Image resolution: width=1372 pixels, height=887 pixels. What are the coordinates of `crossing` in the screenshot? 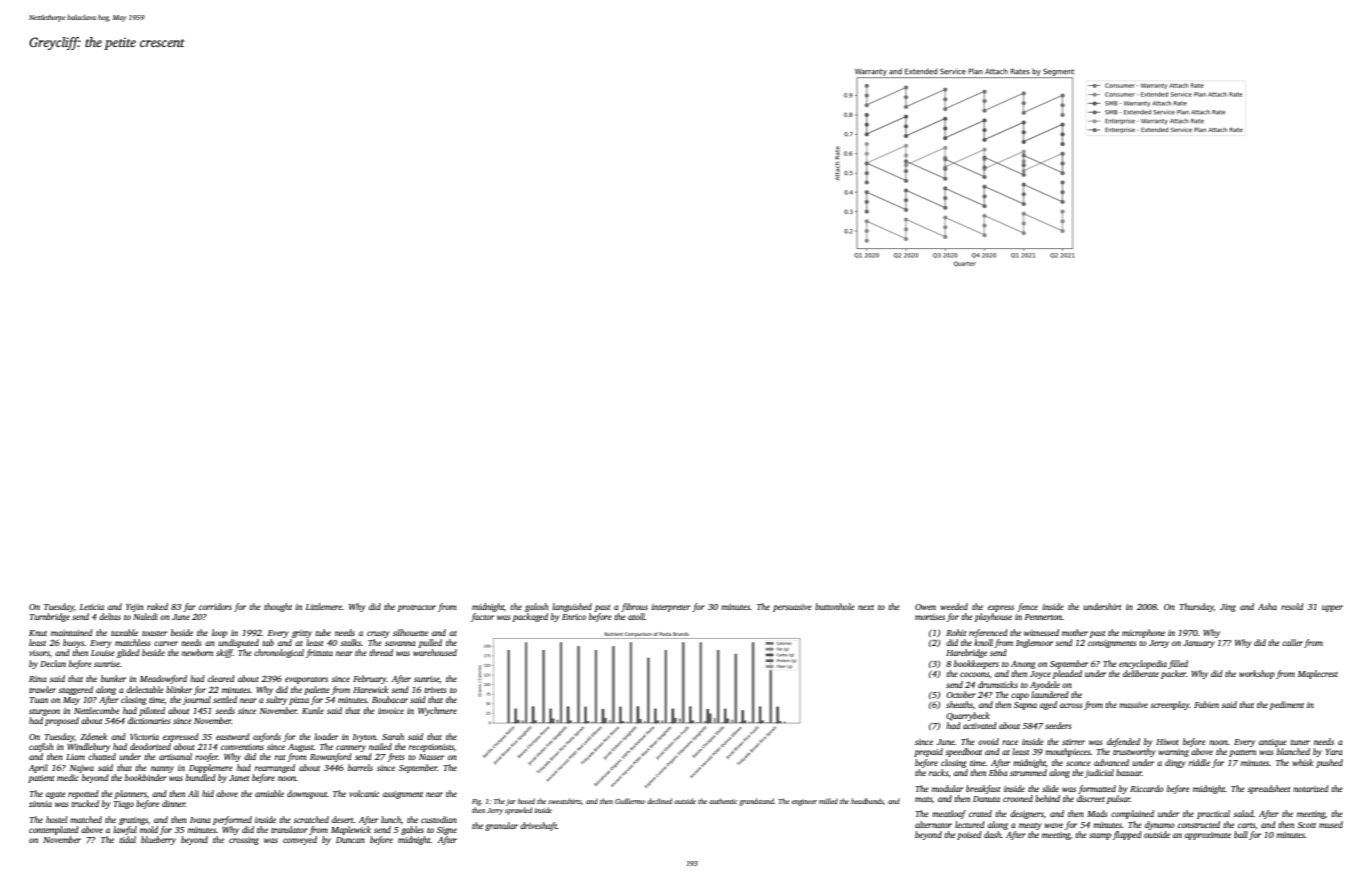 It's located at (244, 841).
